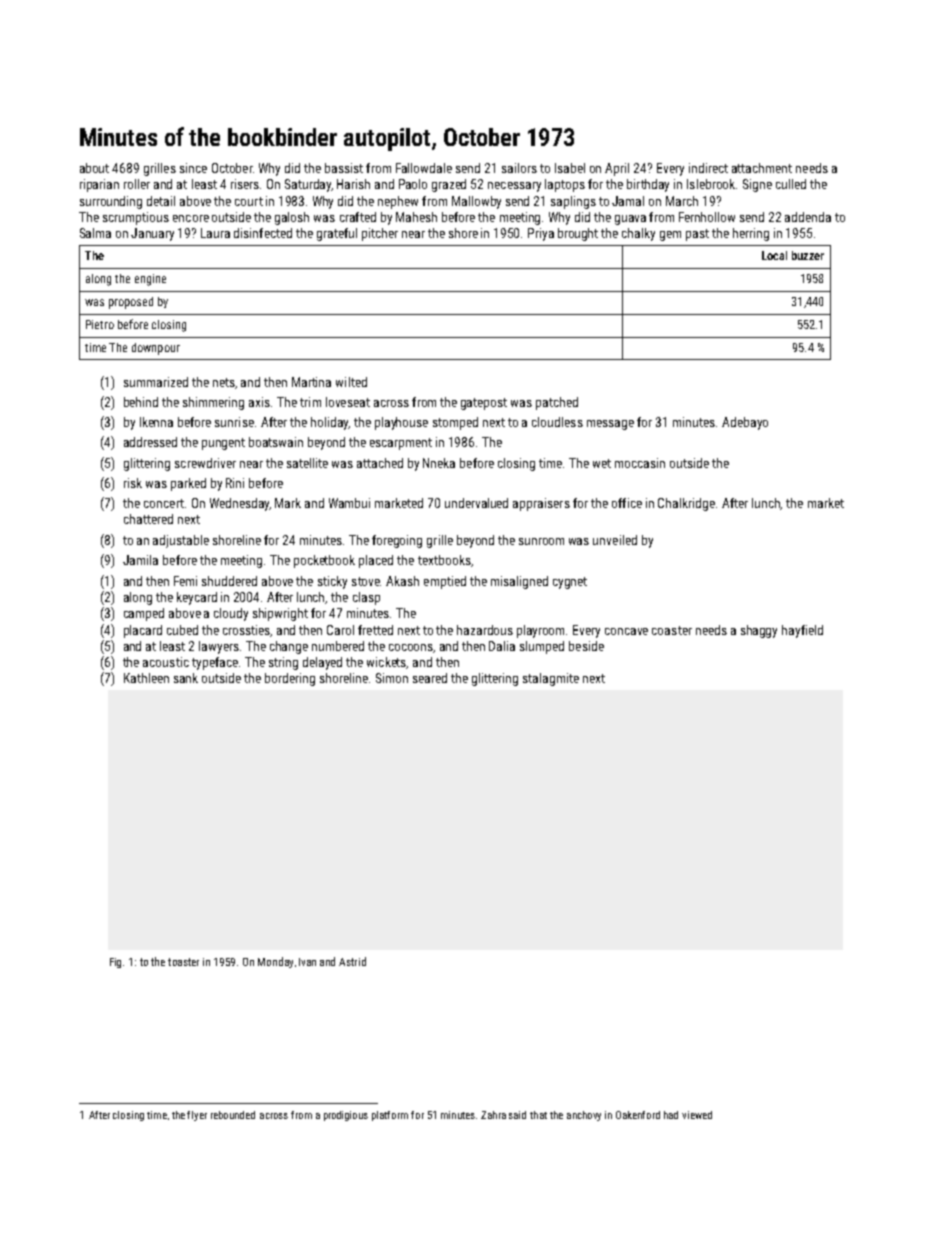 This screenshot has width=952, height=1233. What do you see at coordinates (439, 463) in the screenshot?
I see `Nneka` at bounding box center [439, 463].
